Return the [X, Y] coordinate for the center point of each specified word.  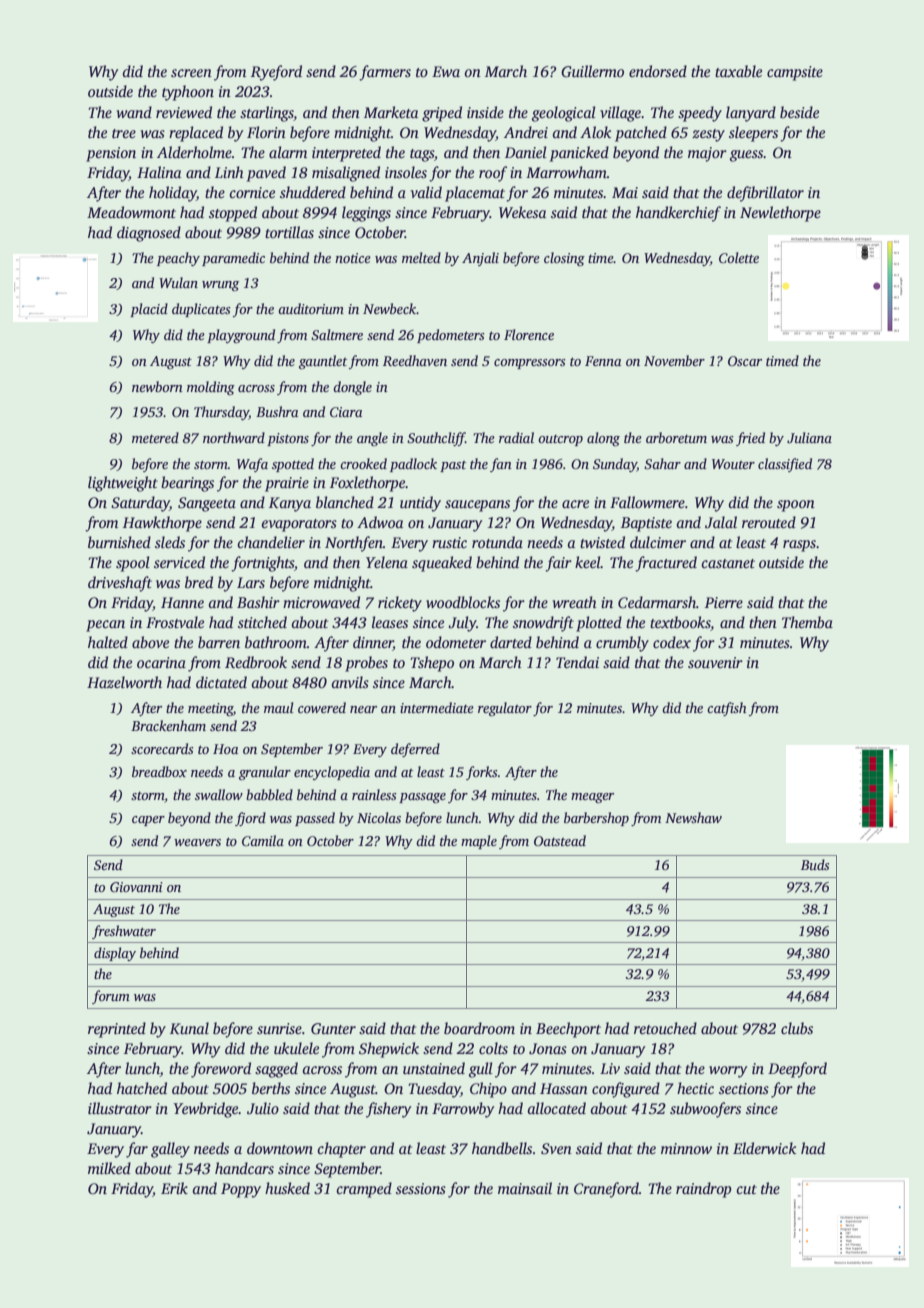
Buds [815, 864]
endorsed [658, 71]
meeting [210, 709]
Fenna [603, 361]
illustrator [120, 1108]
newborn [157, 386]
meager [592, 798]
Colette [739, 257]
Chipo [488, 1090]
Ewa [446, 71]
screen [191, 73]
